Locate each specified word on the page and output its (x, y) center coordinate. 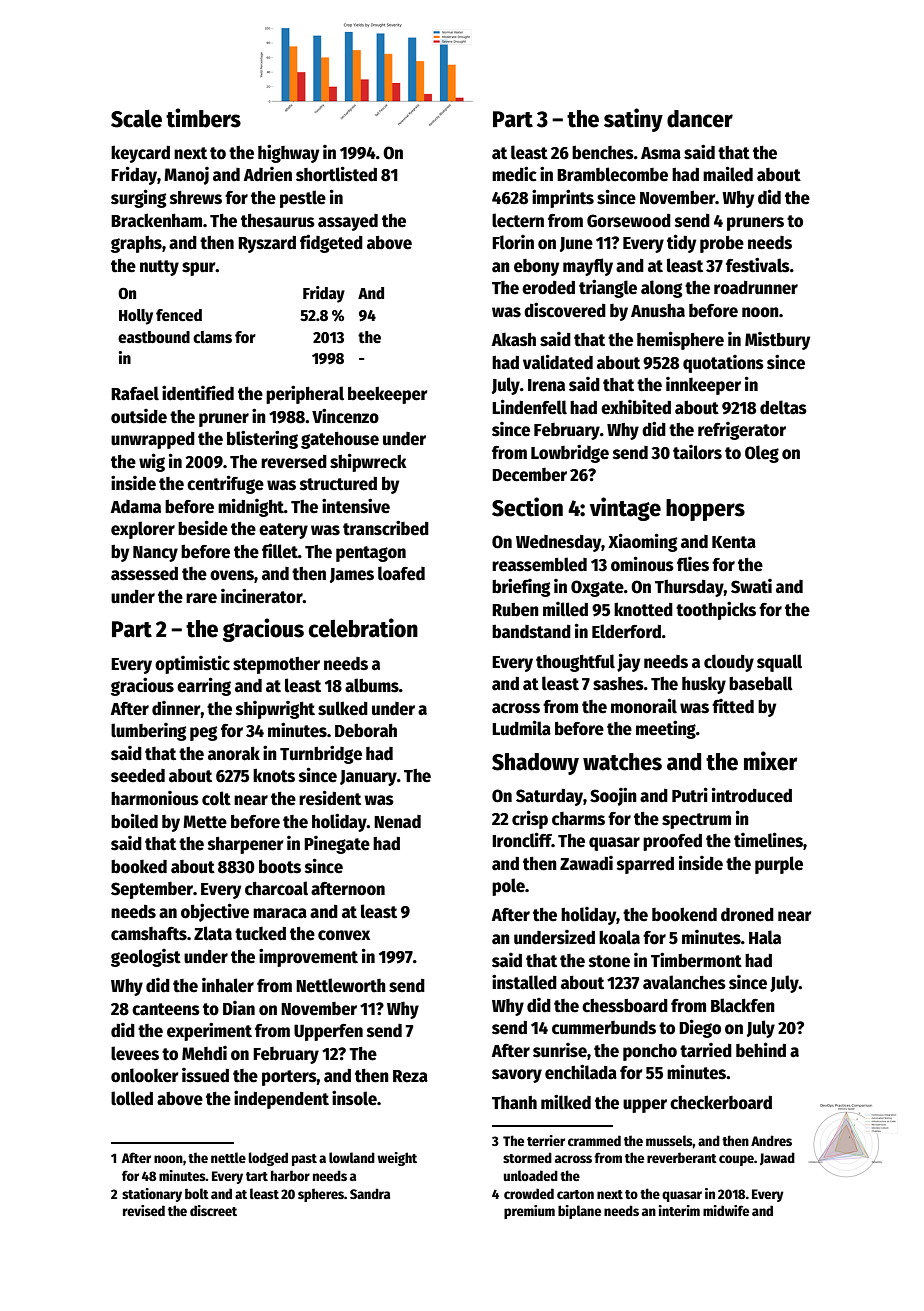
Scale (136, 118)
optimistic (192, 664)
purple (779, 865)
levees (135, 1053)
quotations (723, 364)
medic (514, 174)
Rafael (135, 393)
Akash (513, 339)
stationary (152, 1195)
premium (529, 1212)
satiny (633, 120)
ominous (642, 564)
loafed (401, 573)
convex (344, 935)
